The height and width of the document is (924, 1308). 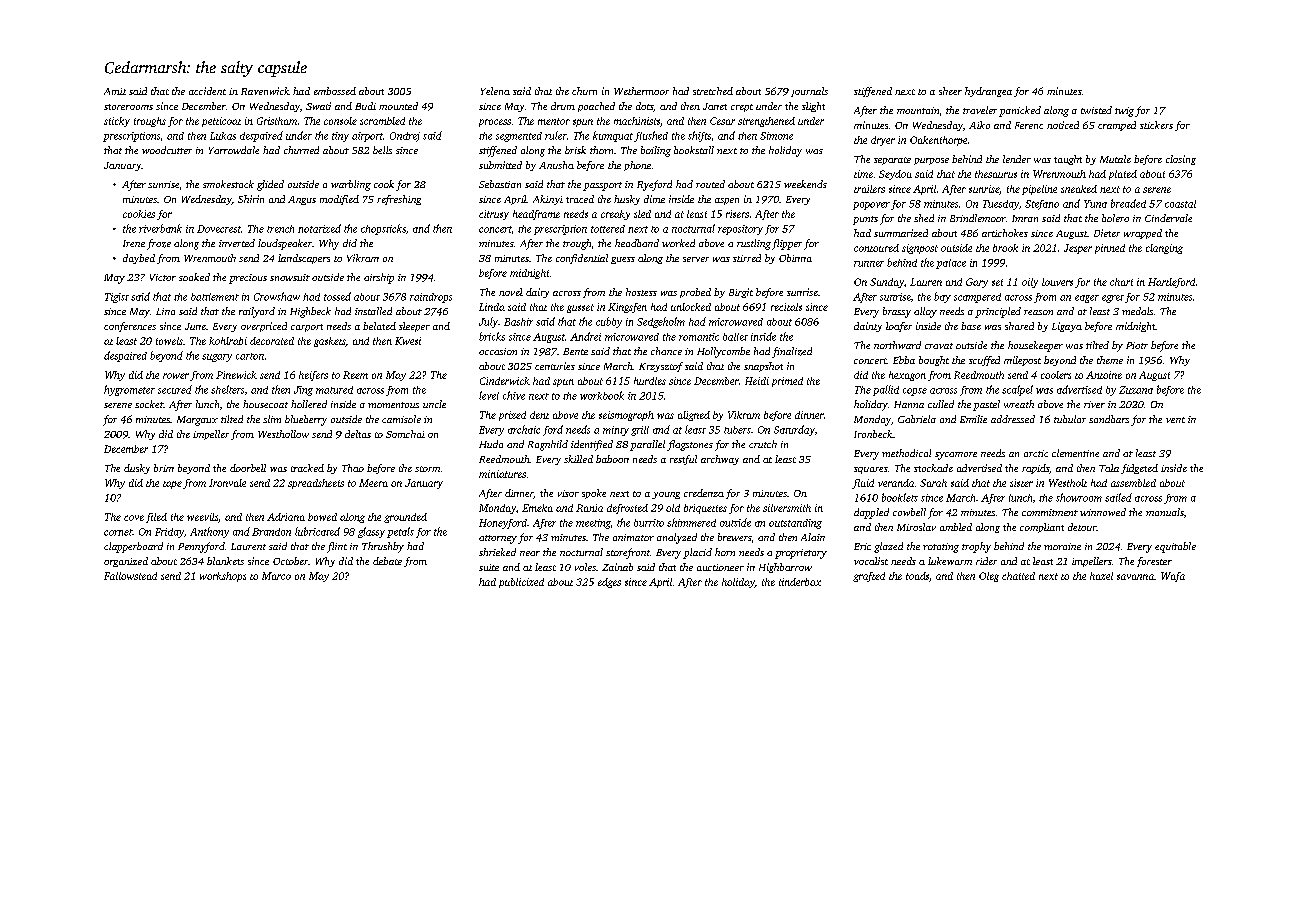 What do you see at coordinates (248, 279) in the document?
I see `precious` at bounding box center [248, 279].
